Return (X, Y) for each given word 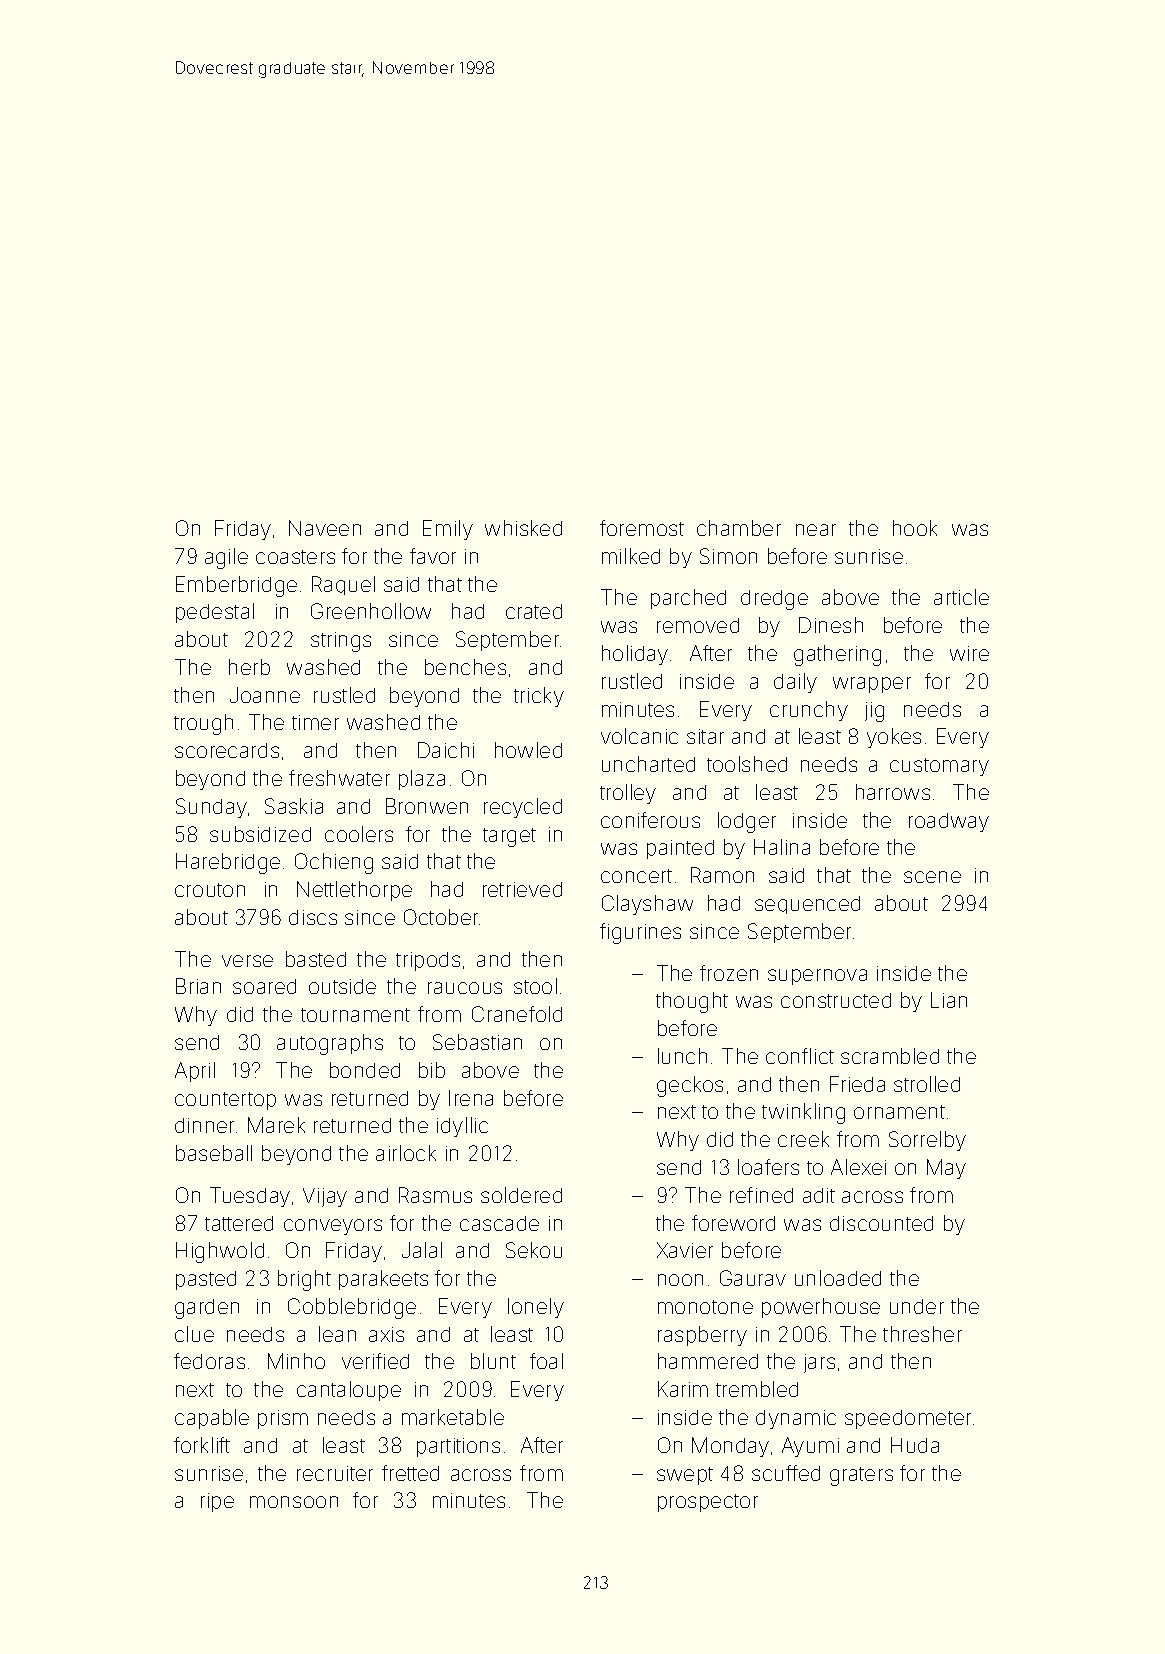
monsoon (294, 1502)
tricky (539, 697)
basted (316, 959)
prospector (708, 1503)
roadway (949, 822)
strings (341, 642)
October (442, 917)
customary (939, 767)
